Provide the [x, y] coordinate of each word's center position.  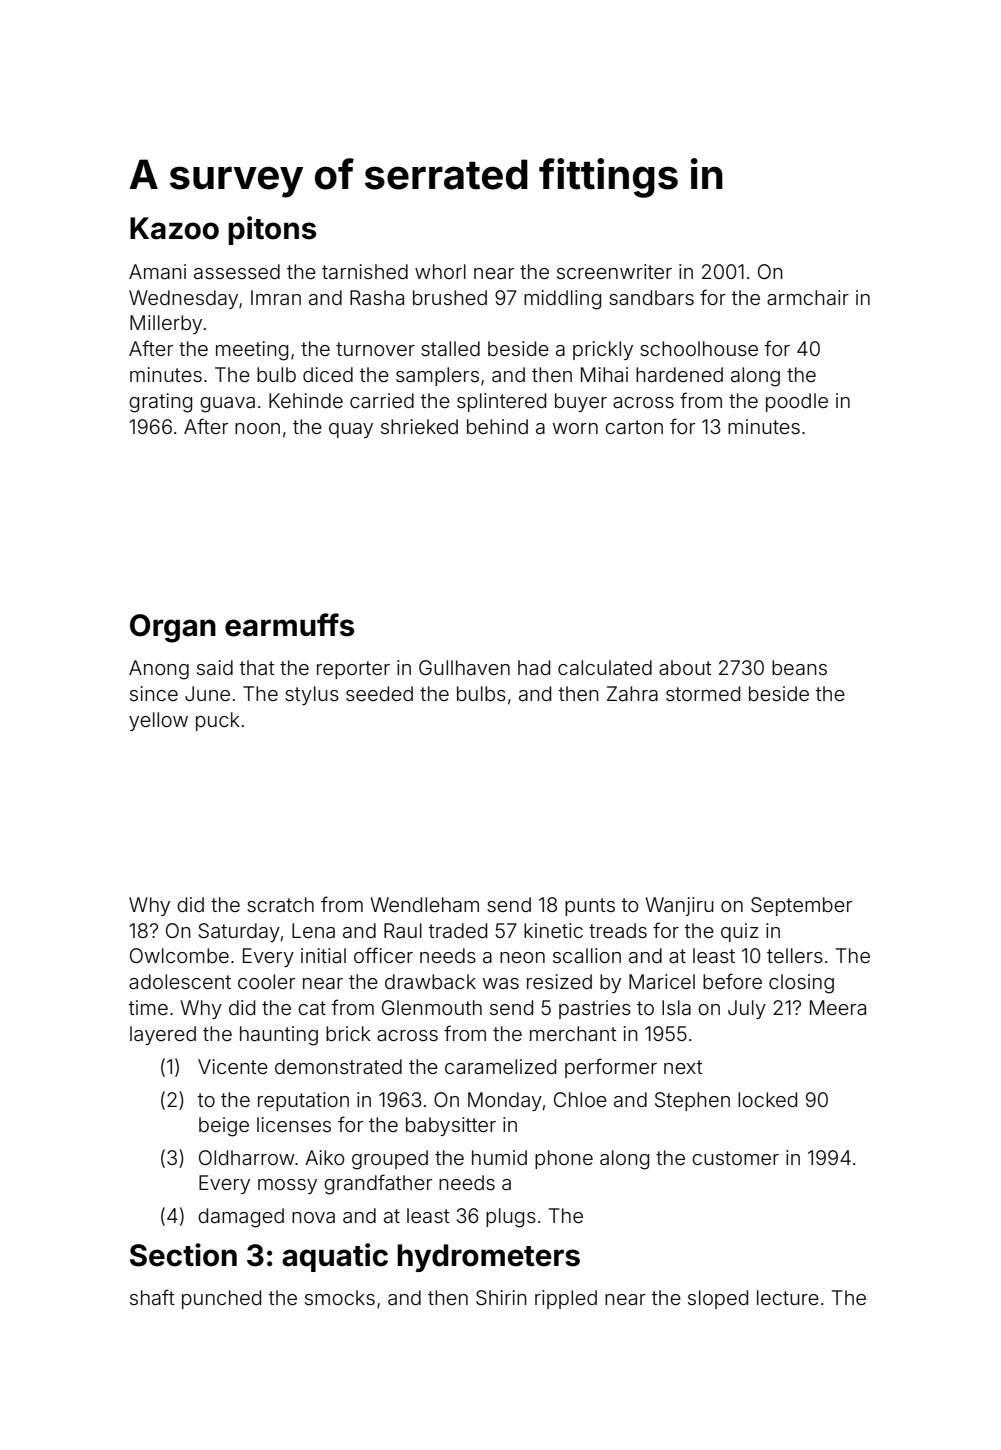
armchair [808, 297]
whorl [440, 271]
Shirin [501, 1298]
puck [218, 721]
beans [799, 667]
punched [221, 1299]
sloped [718, 1299]
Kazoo [174, 228]
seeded [379, 693]
